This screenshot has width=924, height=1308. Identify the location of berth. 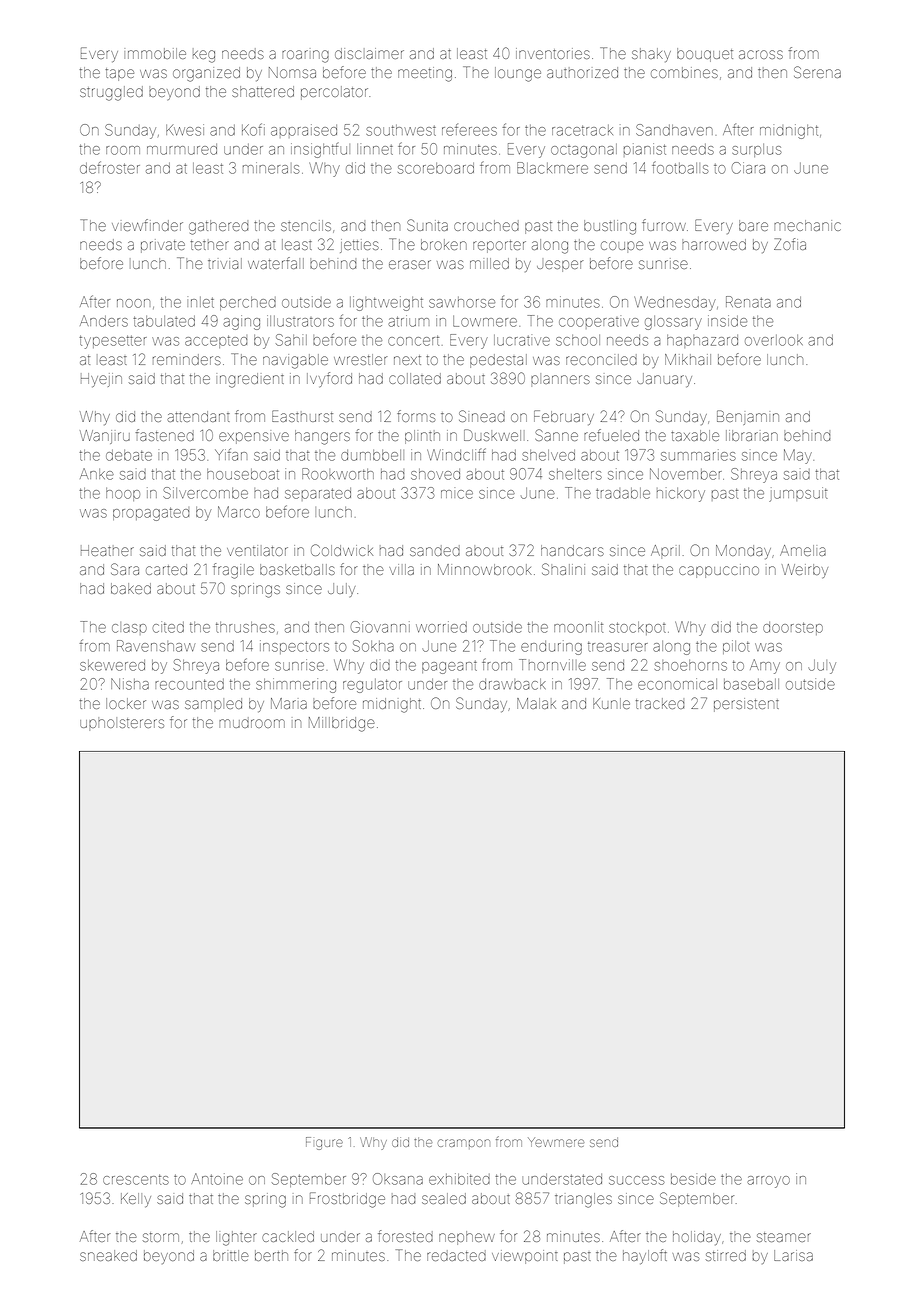
(271, 1255).
